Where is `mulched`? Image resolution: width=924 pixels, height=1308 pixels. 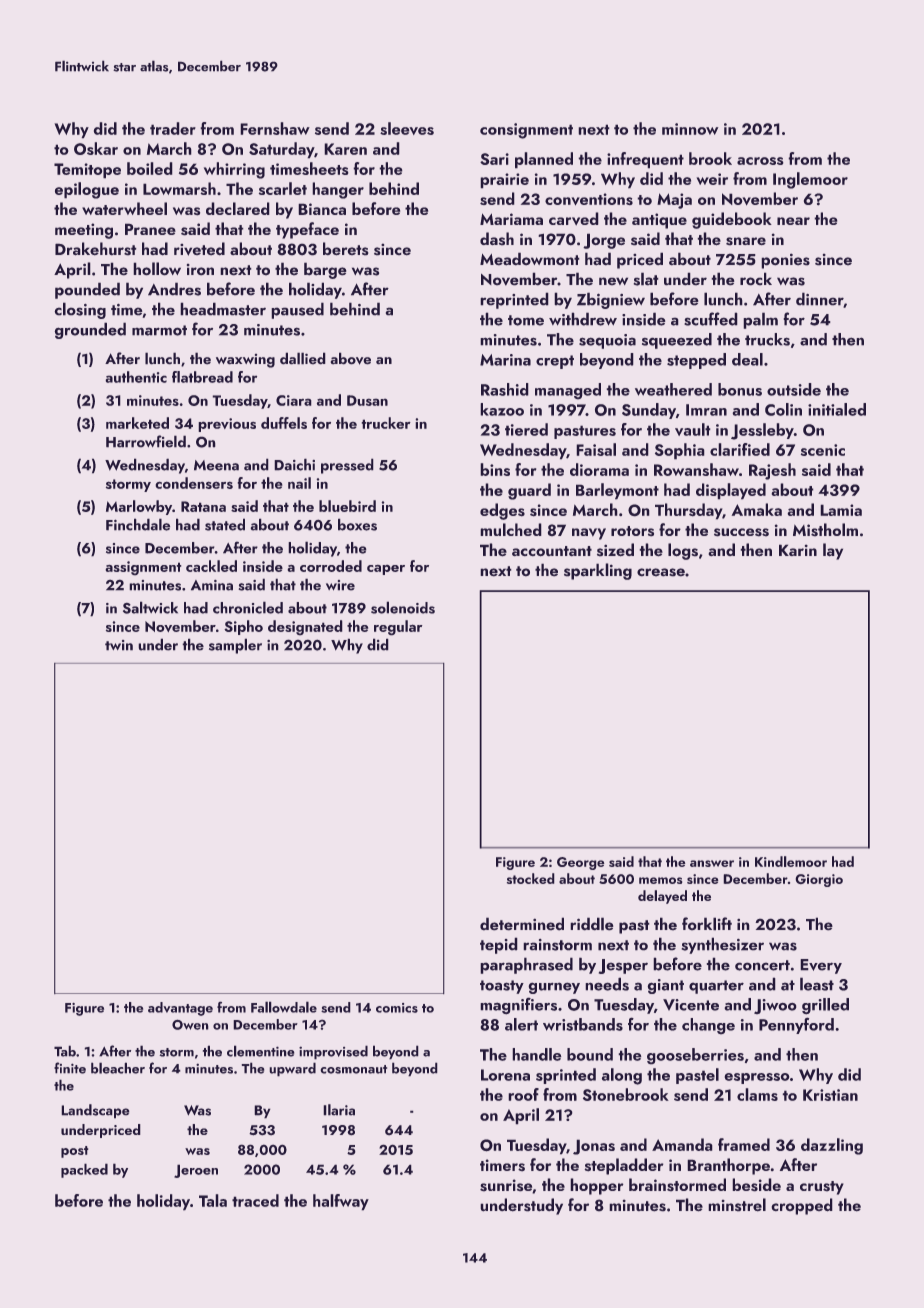 mulched is located at coordinates (511, 529).
